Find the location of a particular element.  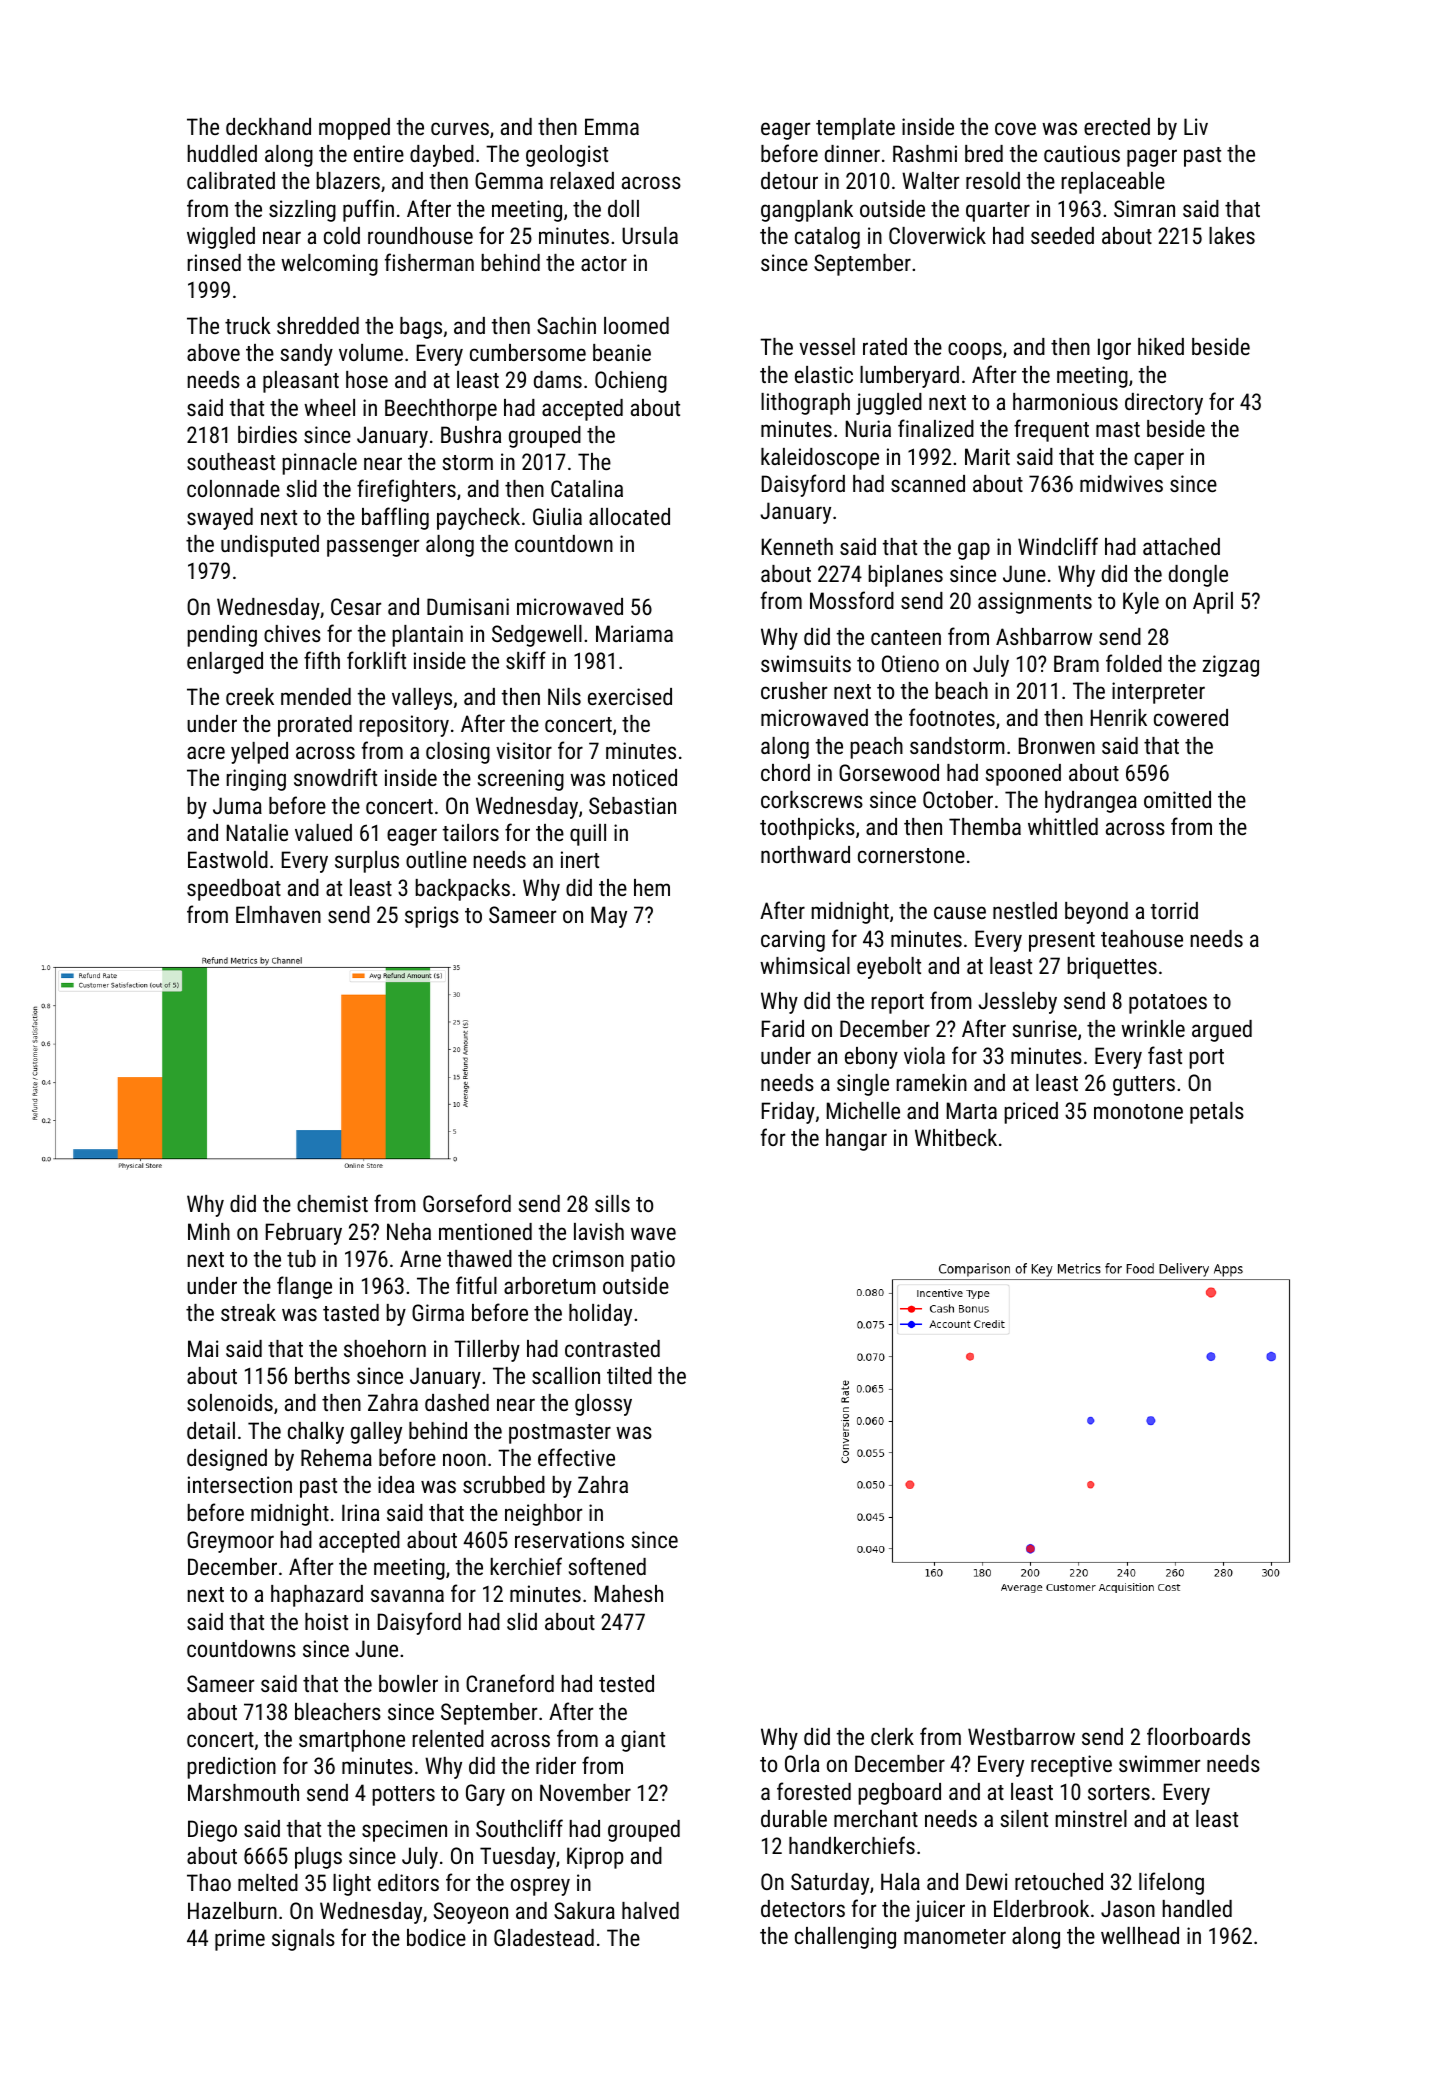

Marit is located at coordinates (987, 456).
